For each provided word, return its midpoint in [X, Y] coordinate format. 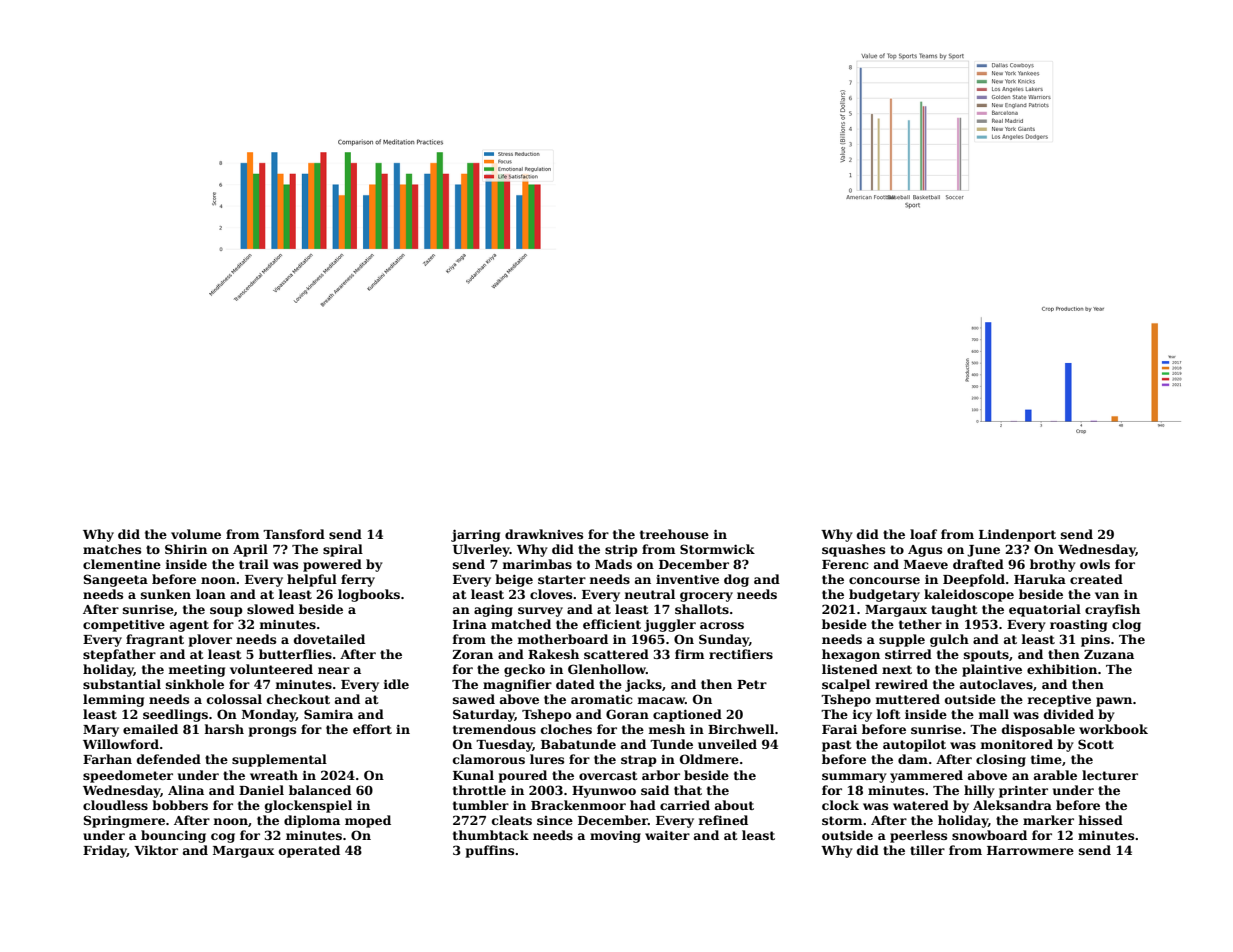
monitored [1016, 744]
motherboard [562, 639]
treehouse [674, 534]
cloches [566, 729]
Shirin [186, 549]
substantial [122, 684]
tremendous [494, 729]
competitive [124, 625]
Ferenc [845, 564]
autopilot [914, 745]
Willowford [121, 744]
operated [309, 851]
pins [1095, 640]
